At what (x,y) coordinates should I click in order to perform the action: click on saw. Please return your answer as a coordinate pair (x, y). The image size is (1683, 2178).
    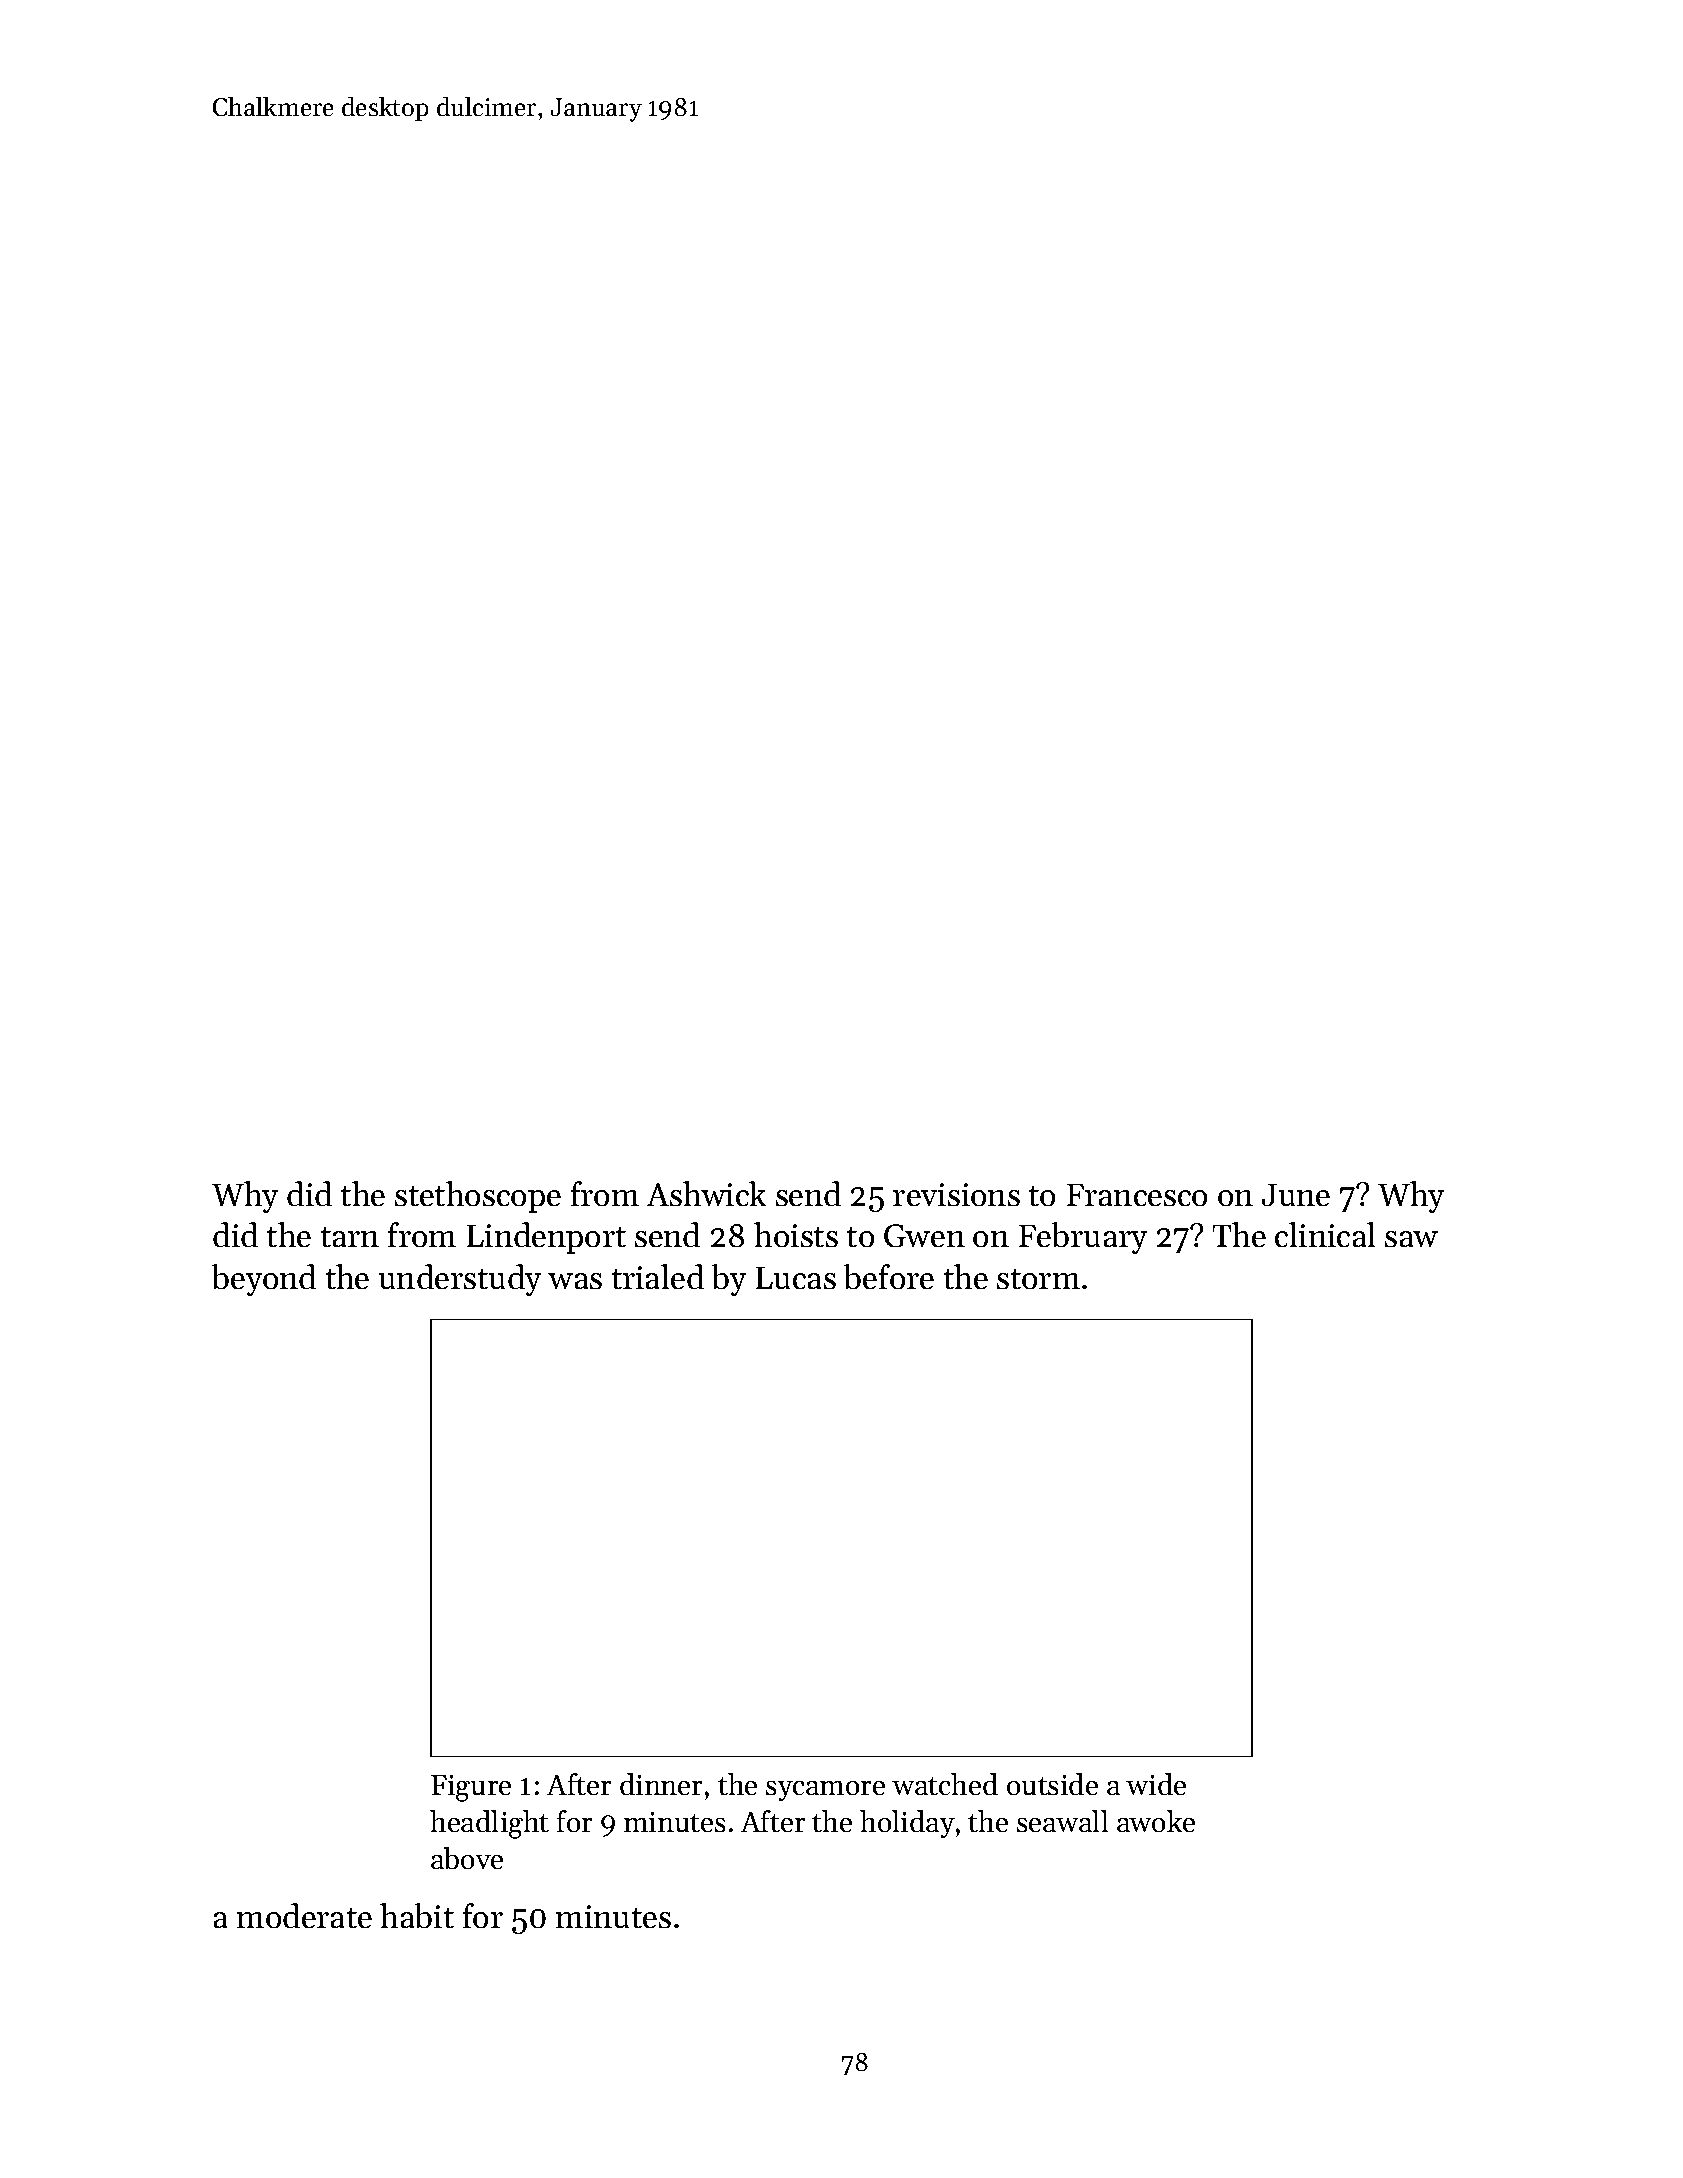
    Looking at the image, I should click on (1411, 1239).
